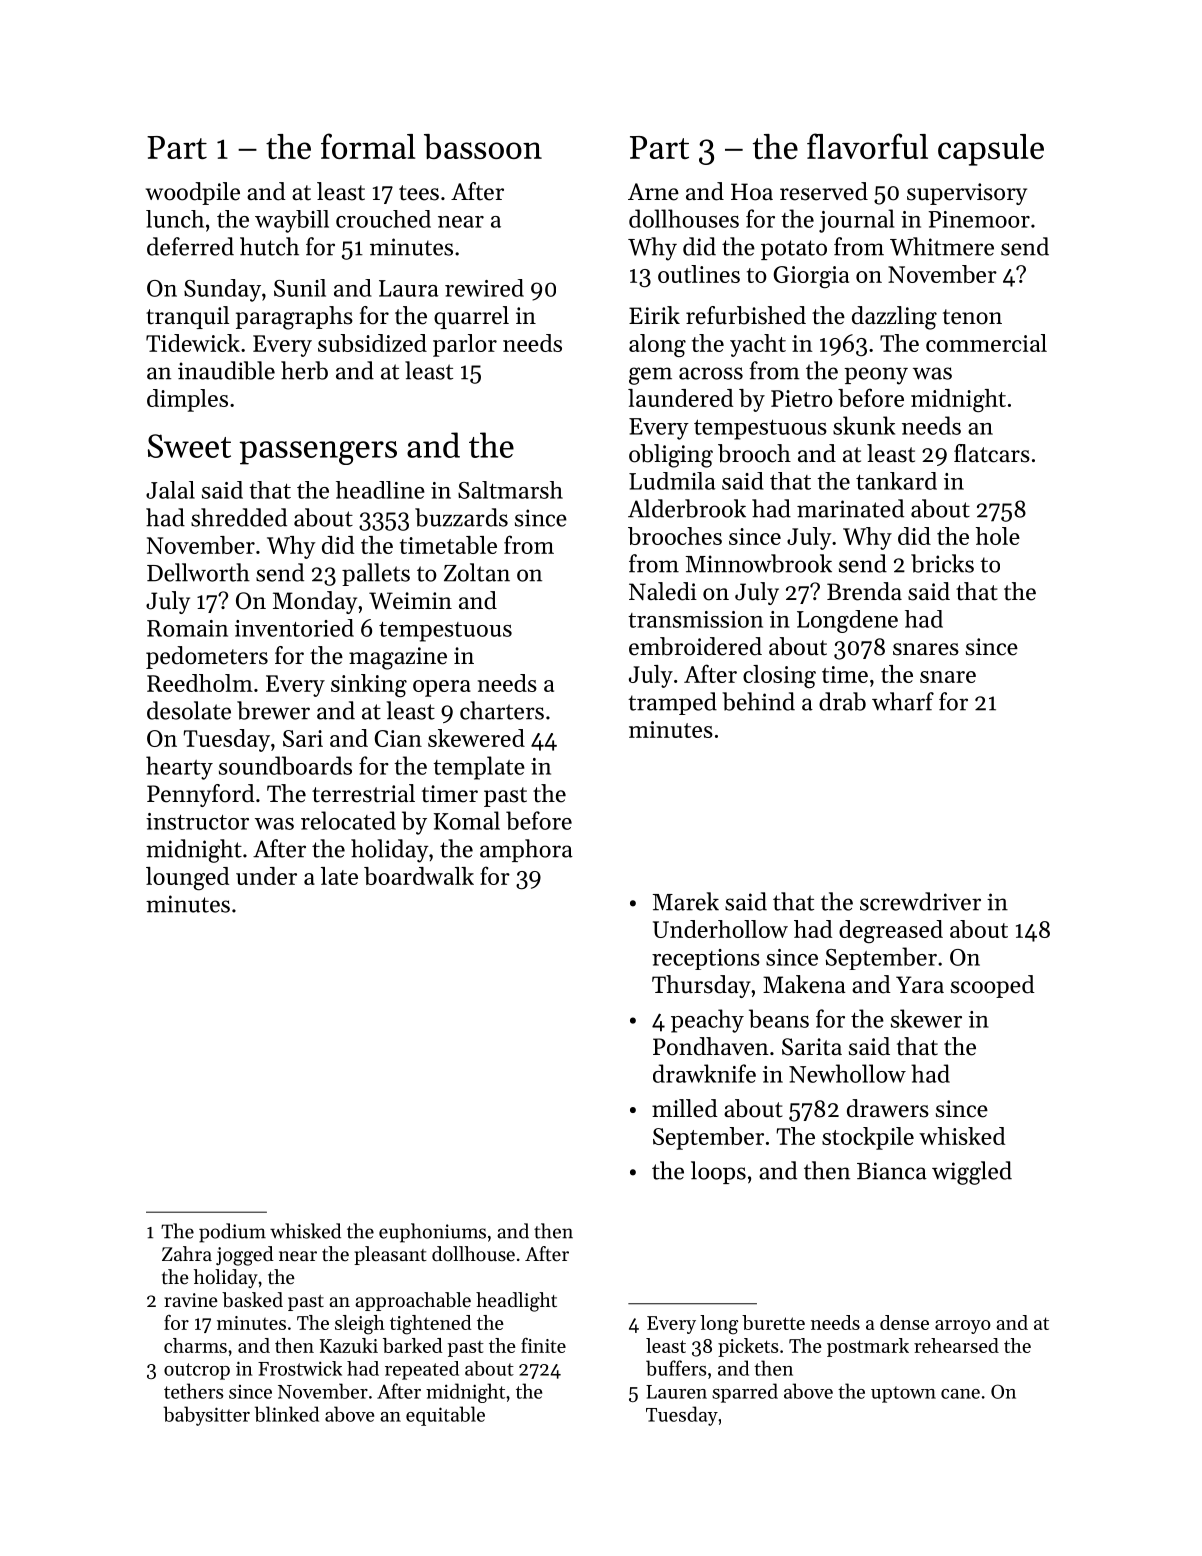 Image resolution: width=1202 pixels, height=1556 pixels. Describe the element at coordinates (419, 193) in the screenshot. I see `tees` at that location.
